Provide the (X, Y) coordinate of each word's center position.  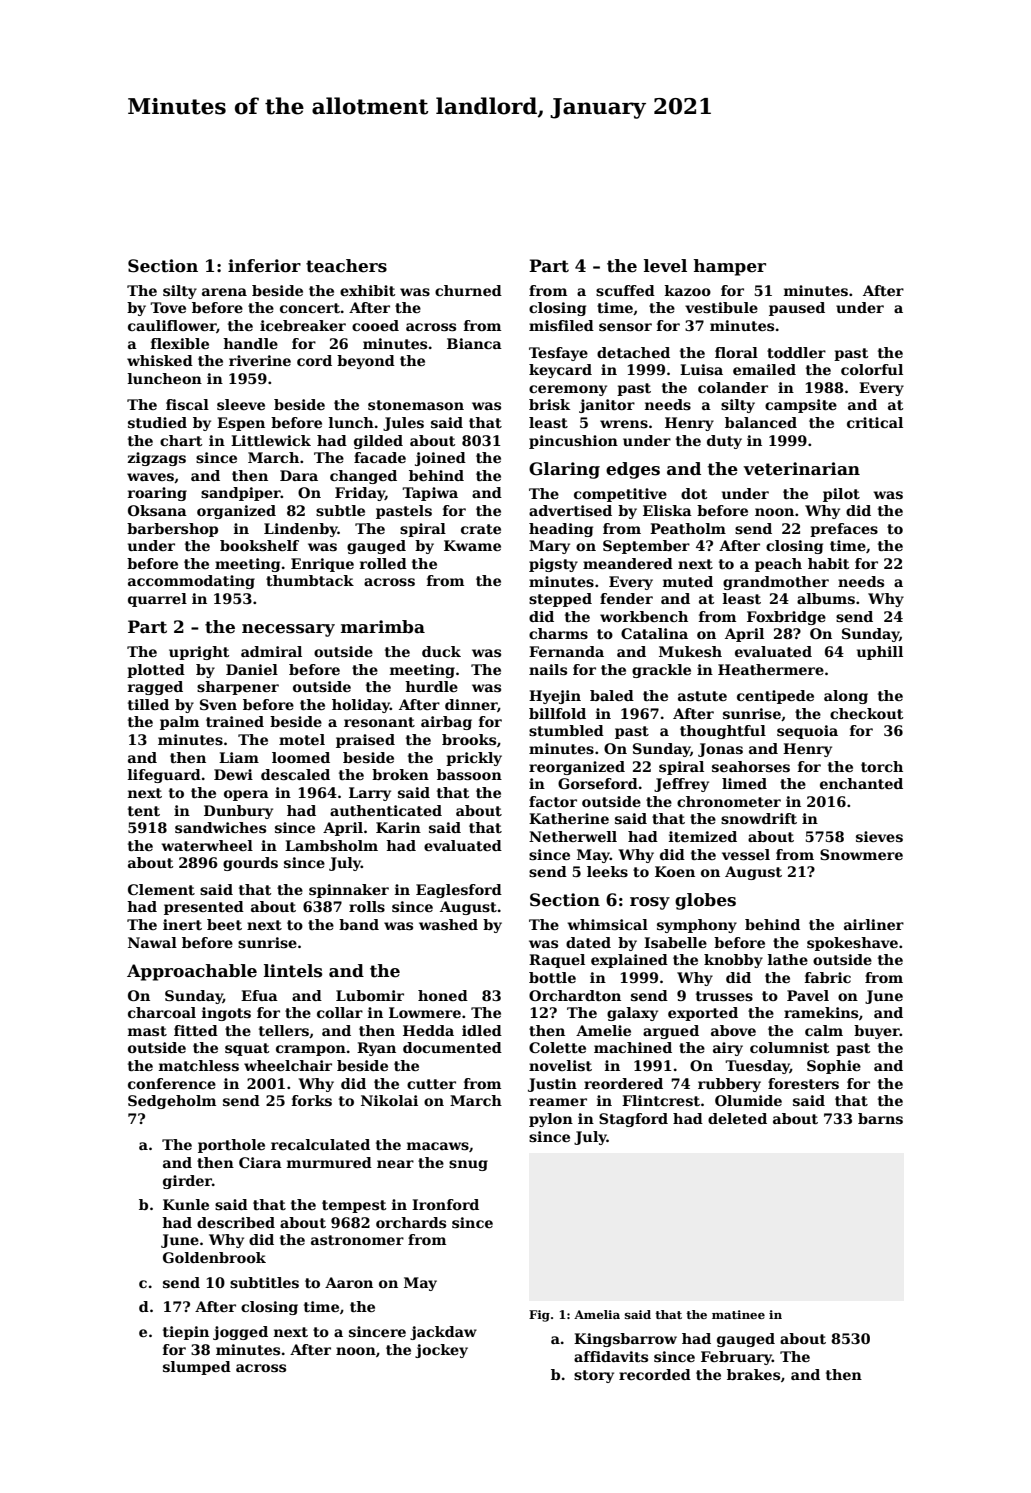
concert (310, 308)
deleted (737, 1118)
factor (553, 801)
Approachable (192, 972)
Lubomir (370, 995)
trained (235, 721)
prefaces (844, 530)
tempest (354, 1206)
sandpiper (241, 494)
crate (481, 529)
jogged (240, 1333)
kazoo (688, 290)
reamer (558, 1102)
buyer (877, 1032)
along (846, 697)
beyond (366, 362)
